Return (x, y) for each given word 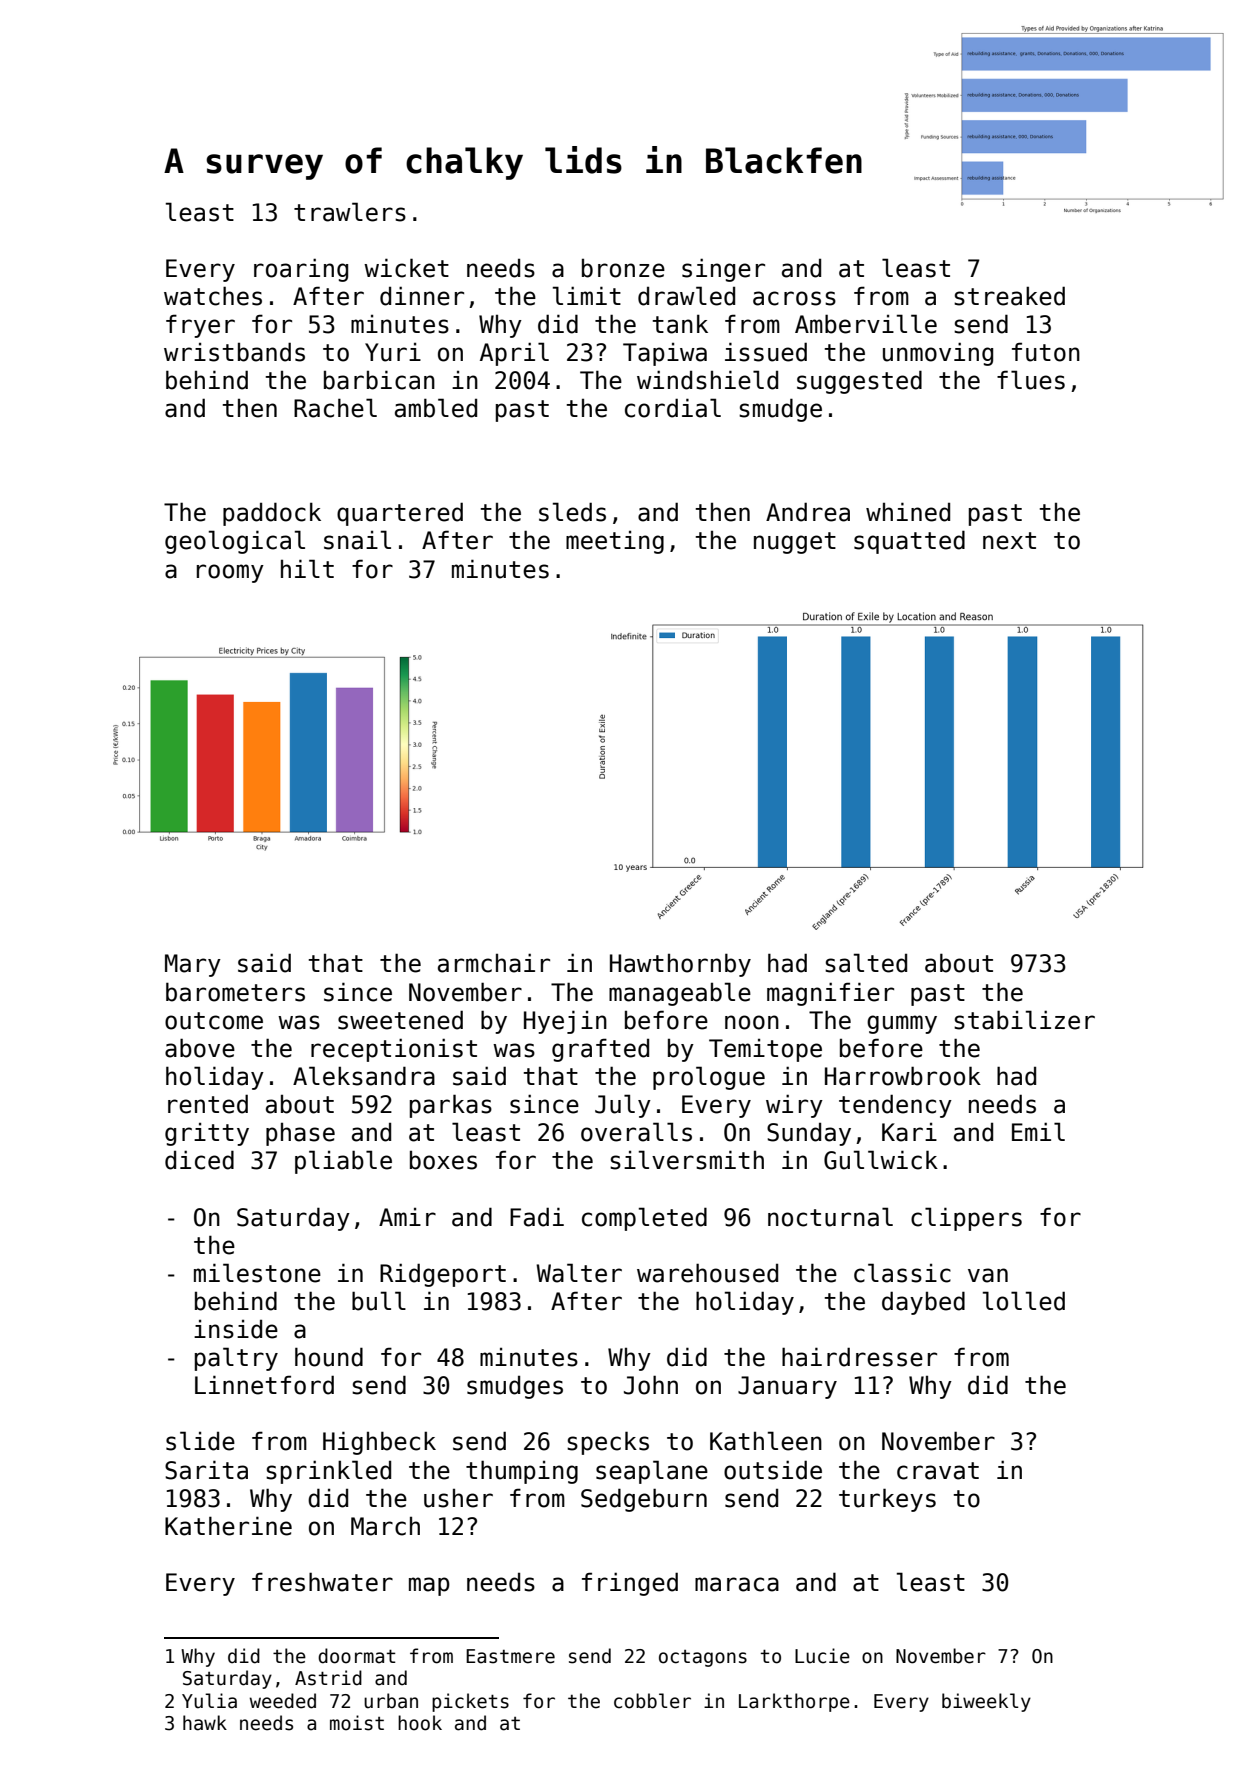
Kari (909, 1132)
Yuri (393, 352)
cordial (673, 408)
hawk (205, 1723)
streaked (1009, 296)
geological (235, 542)
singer (723, 270)
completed (644, 1219)
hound (329, 1357)
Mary (193, 965)
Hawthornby (680, 965)
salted (866, 963)
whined (908, 512)
